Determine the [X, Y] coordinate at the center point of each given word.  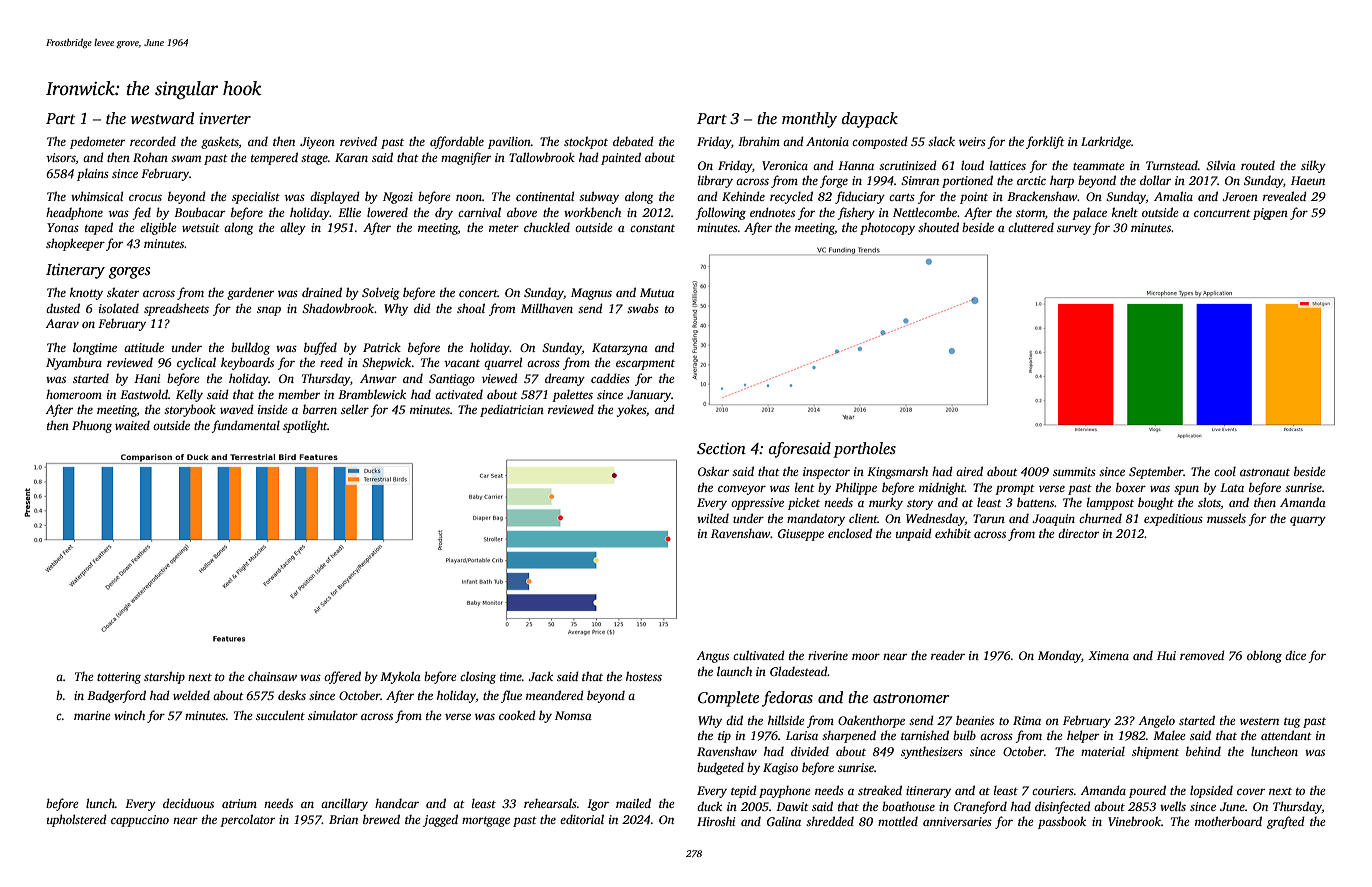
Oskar [713, 471]
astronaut [1265, 472]
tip [724, 737]
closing [478, 677]
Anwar [378, 378]
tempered [274, 158]
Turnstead [1172, 165]
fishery [856, 213]
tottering [119, 678]
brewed [381, 819]
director [1078, 533]
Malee [1169, 735]
